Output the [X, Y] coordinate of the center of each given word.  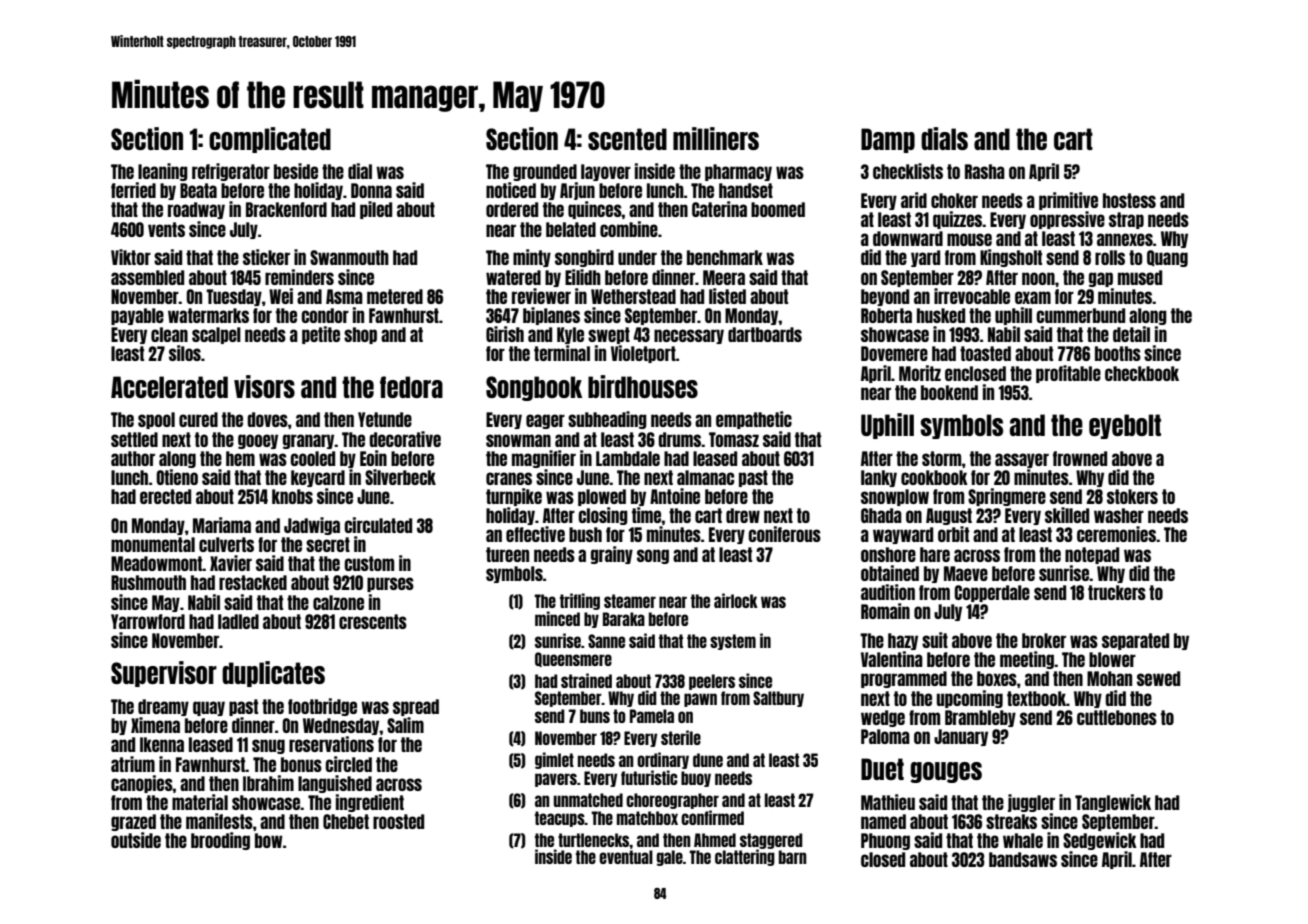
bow [268, 840]
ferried [133, 190]
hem [240, 458]
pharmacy [738, 172]
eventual [626, 857]
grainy [612, 555]
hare [935, 554]
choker [954, 200]
